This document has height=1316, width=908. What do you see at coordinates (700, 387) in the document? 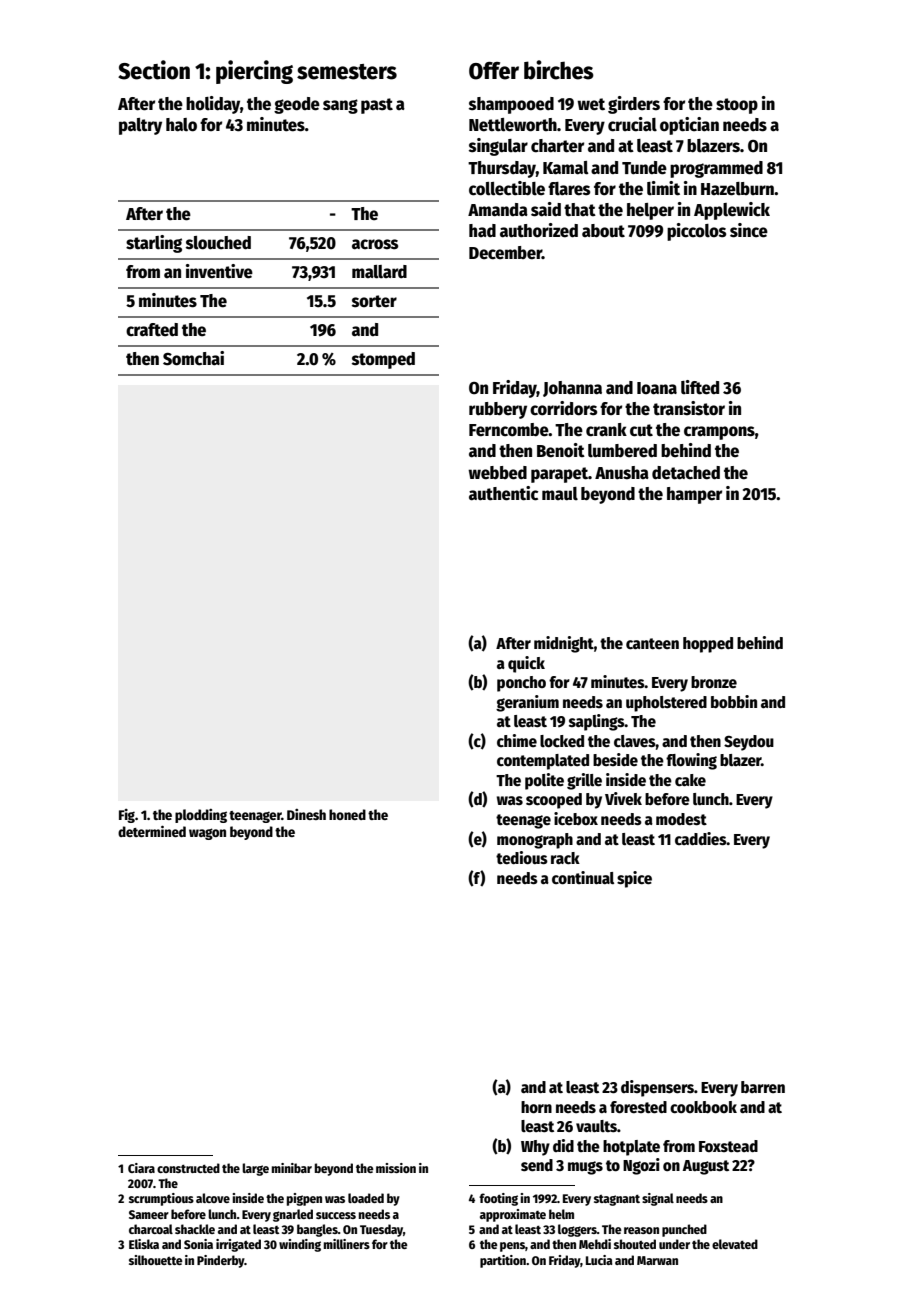
I see `lifted` at bounding box center [700, 387].
